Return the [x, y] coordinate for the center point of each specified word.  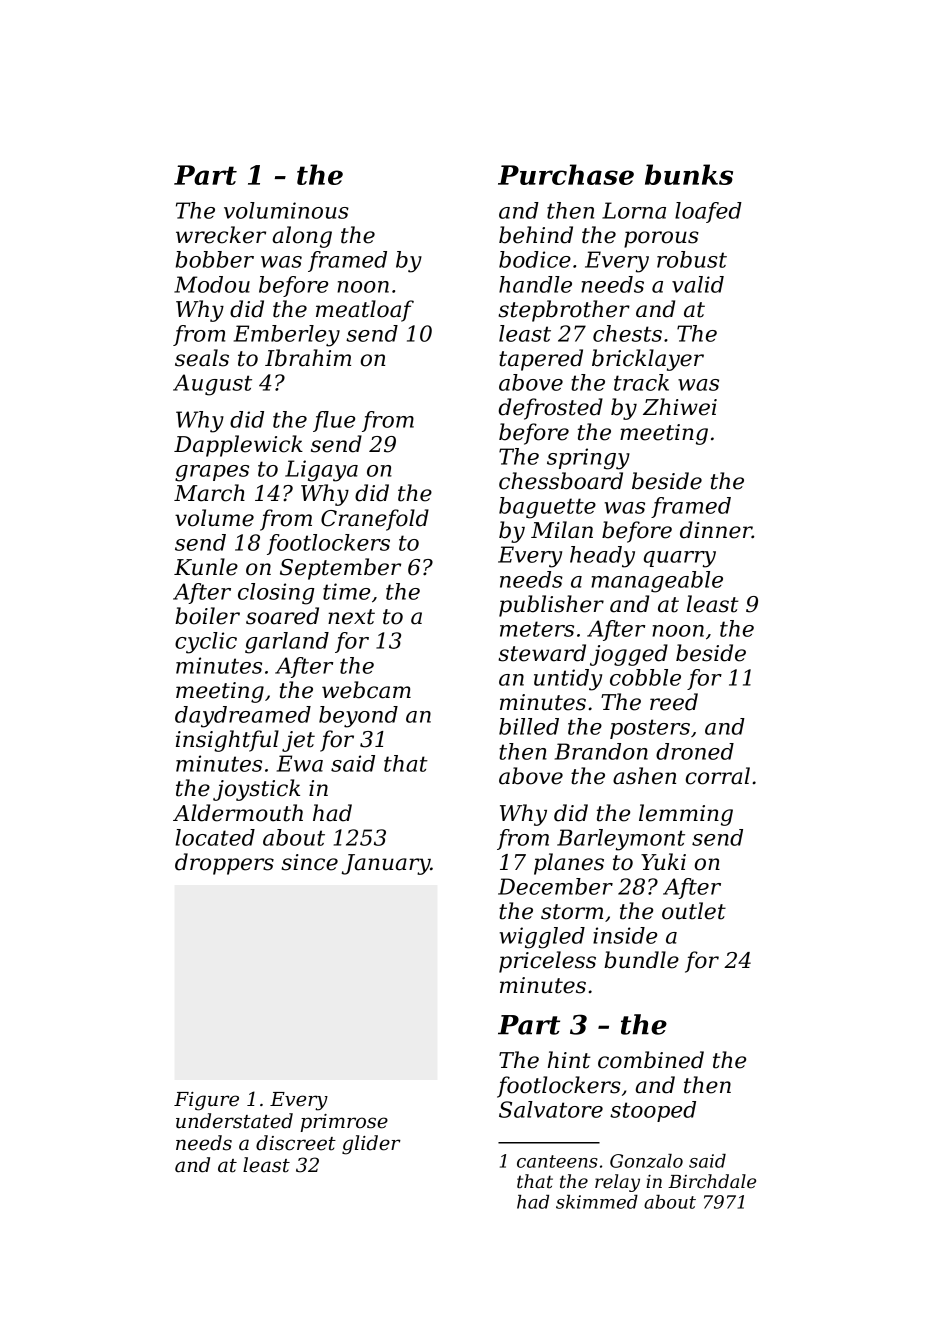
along [302, 237]
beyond [358, 717]
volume [214, 518]
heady [602, 557]
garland [287, 643]
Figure [206, 1101]
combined [651, 1060]
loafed [708, 212]
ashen [644, 776]
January [386, 864]
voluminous [286, 210]
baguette [547, 508]
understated [234, 1121]
